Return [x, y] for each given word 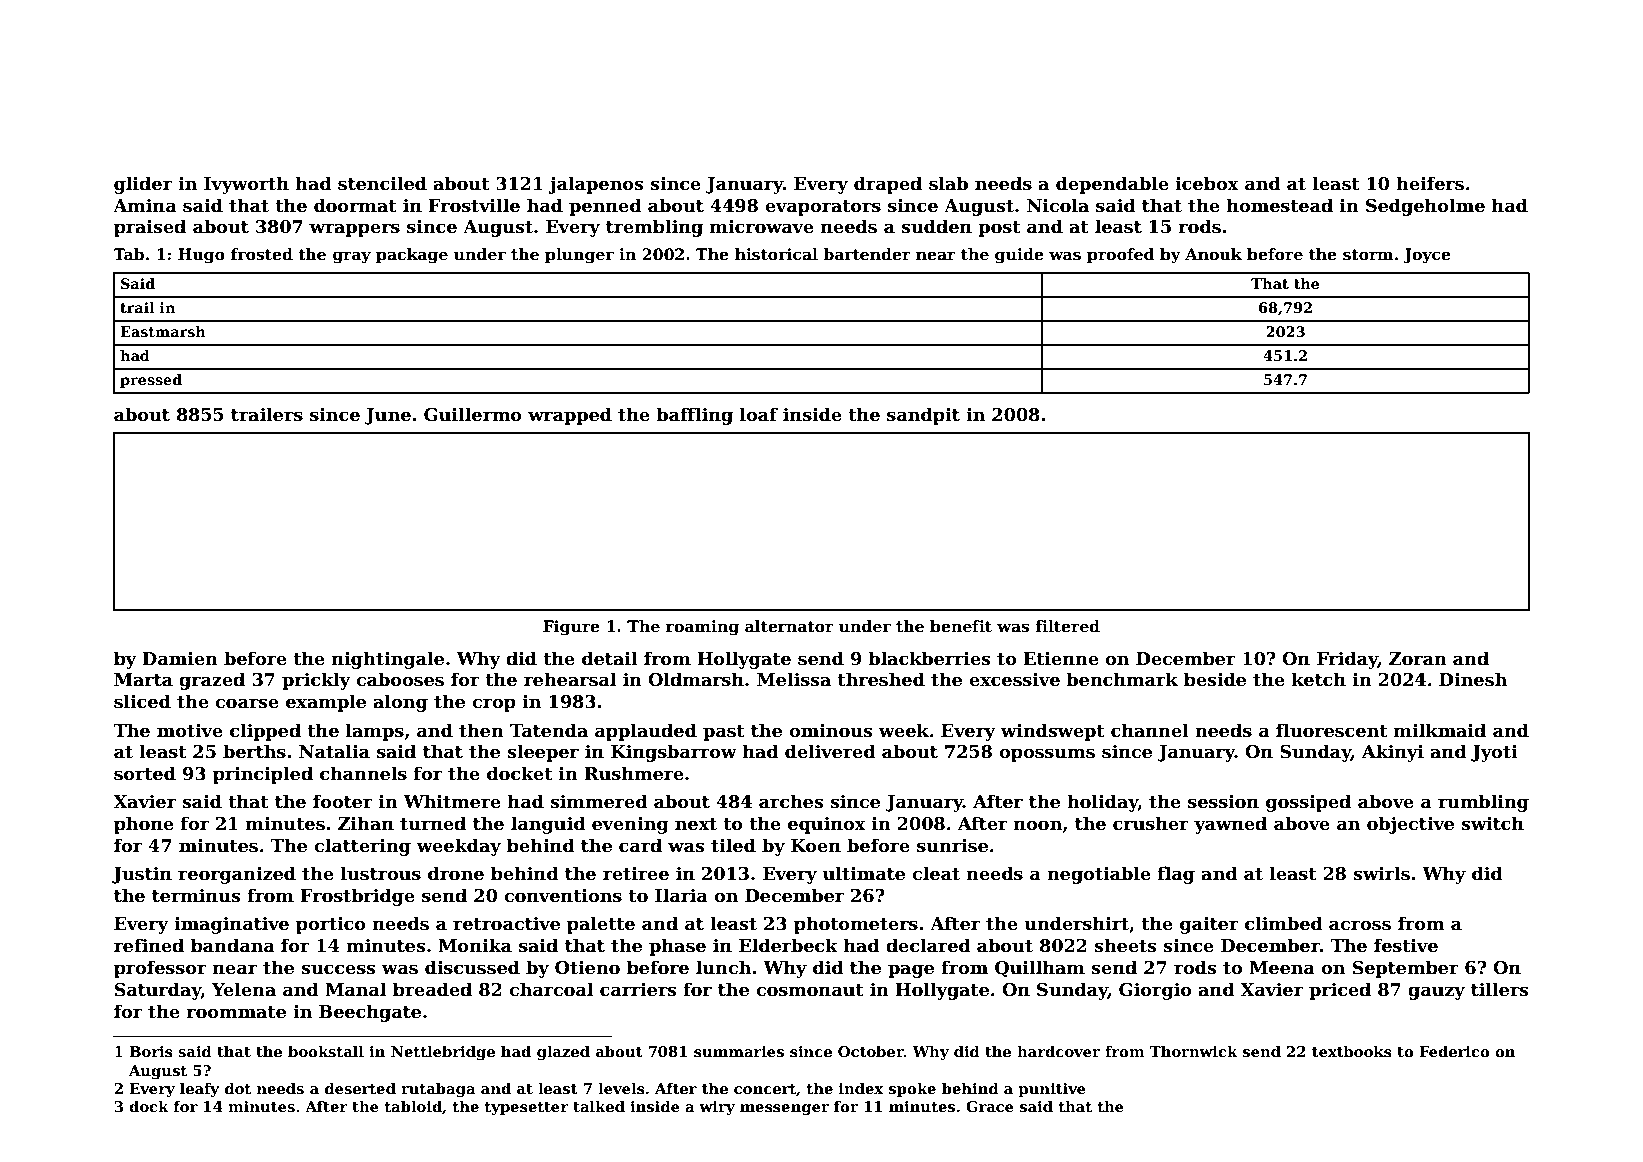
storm [1368, 255]
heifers [1430, 183]
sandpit [923, 416]
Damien [180, 659]
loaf [759, 414]
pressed [151, 381]
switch [1492, 823]
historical [776, 254]
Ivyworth [246, 185]
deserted [360, 1088]
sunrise [952, 846]
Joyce [1426, 256]
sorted [145, 773]
